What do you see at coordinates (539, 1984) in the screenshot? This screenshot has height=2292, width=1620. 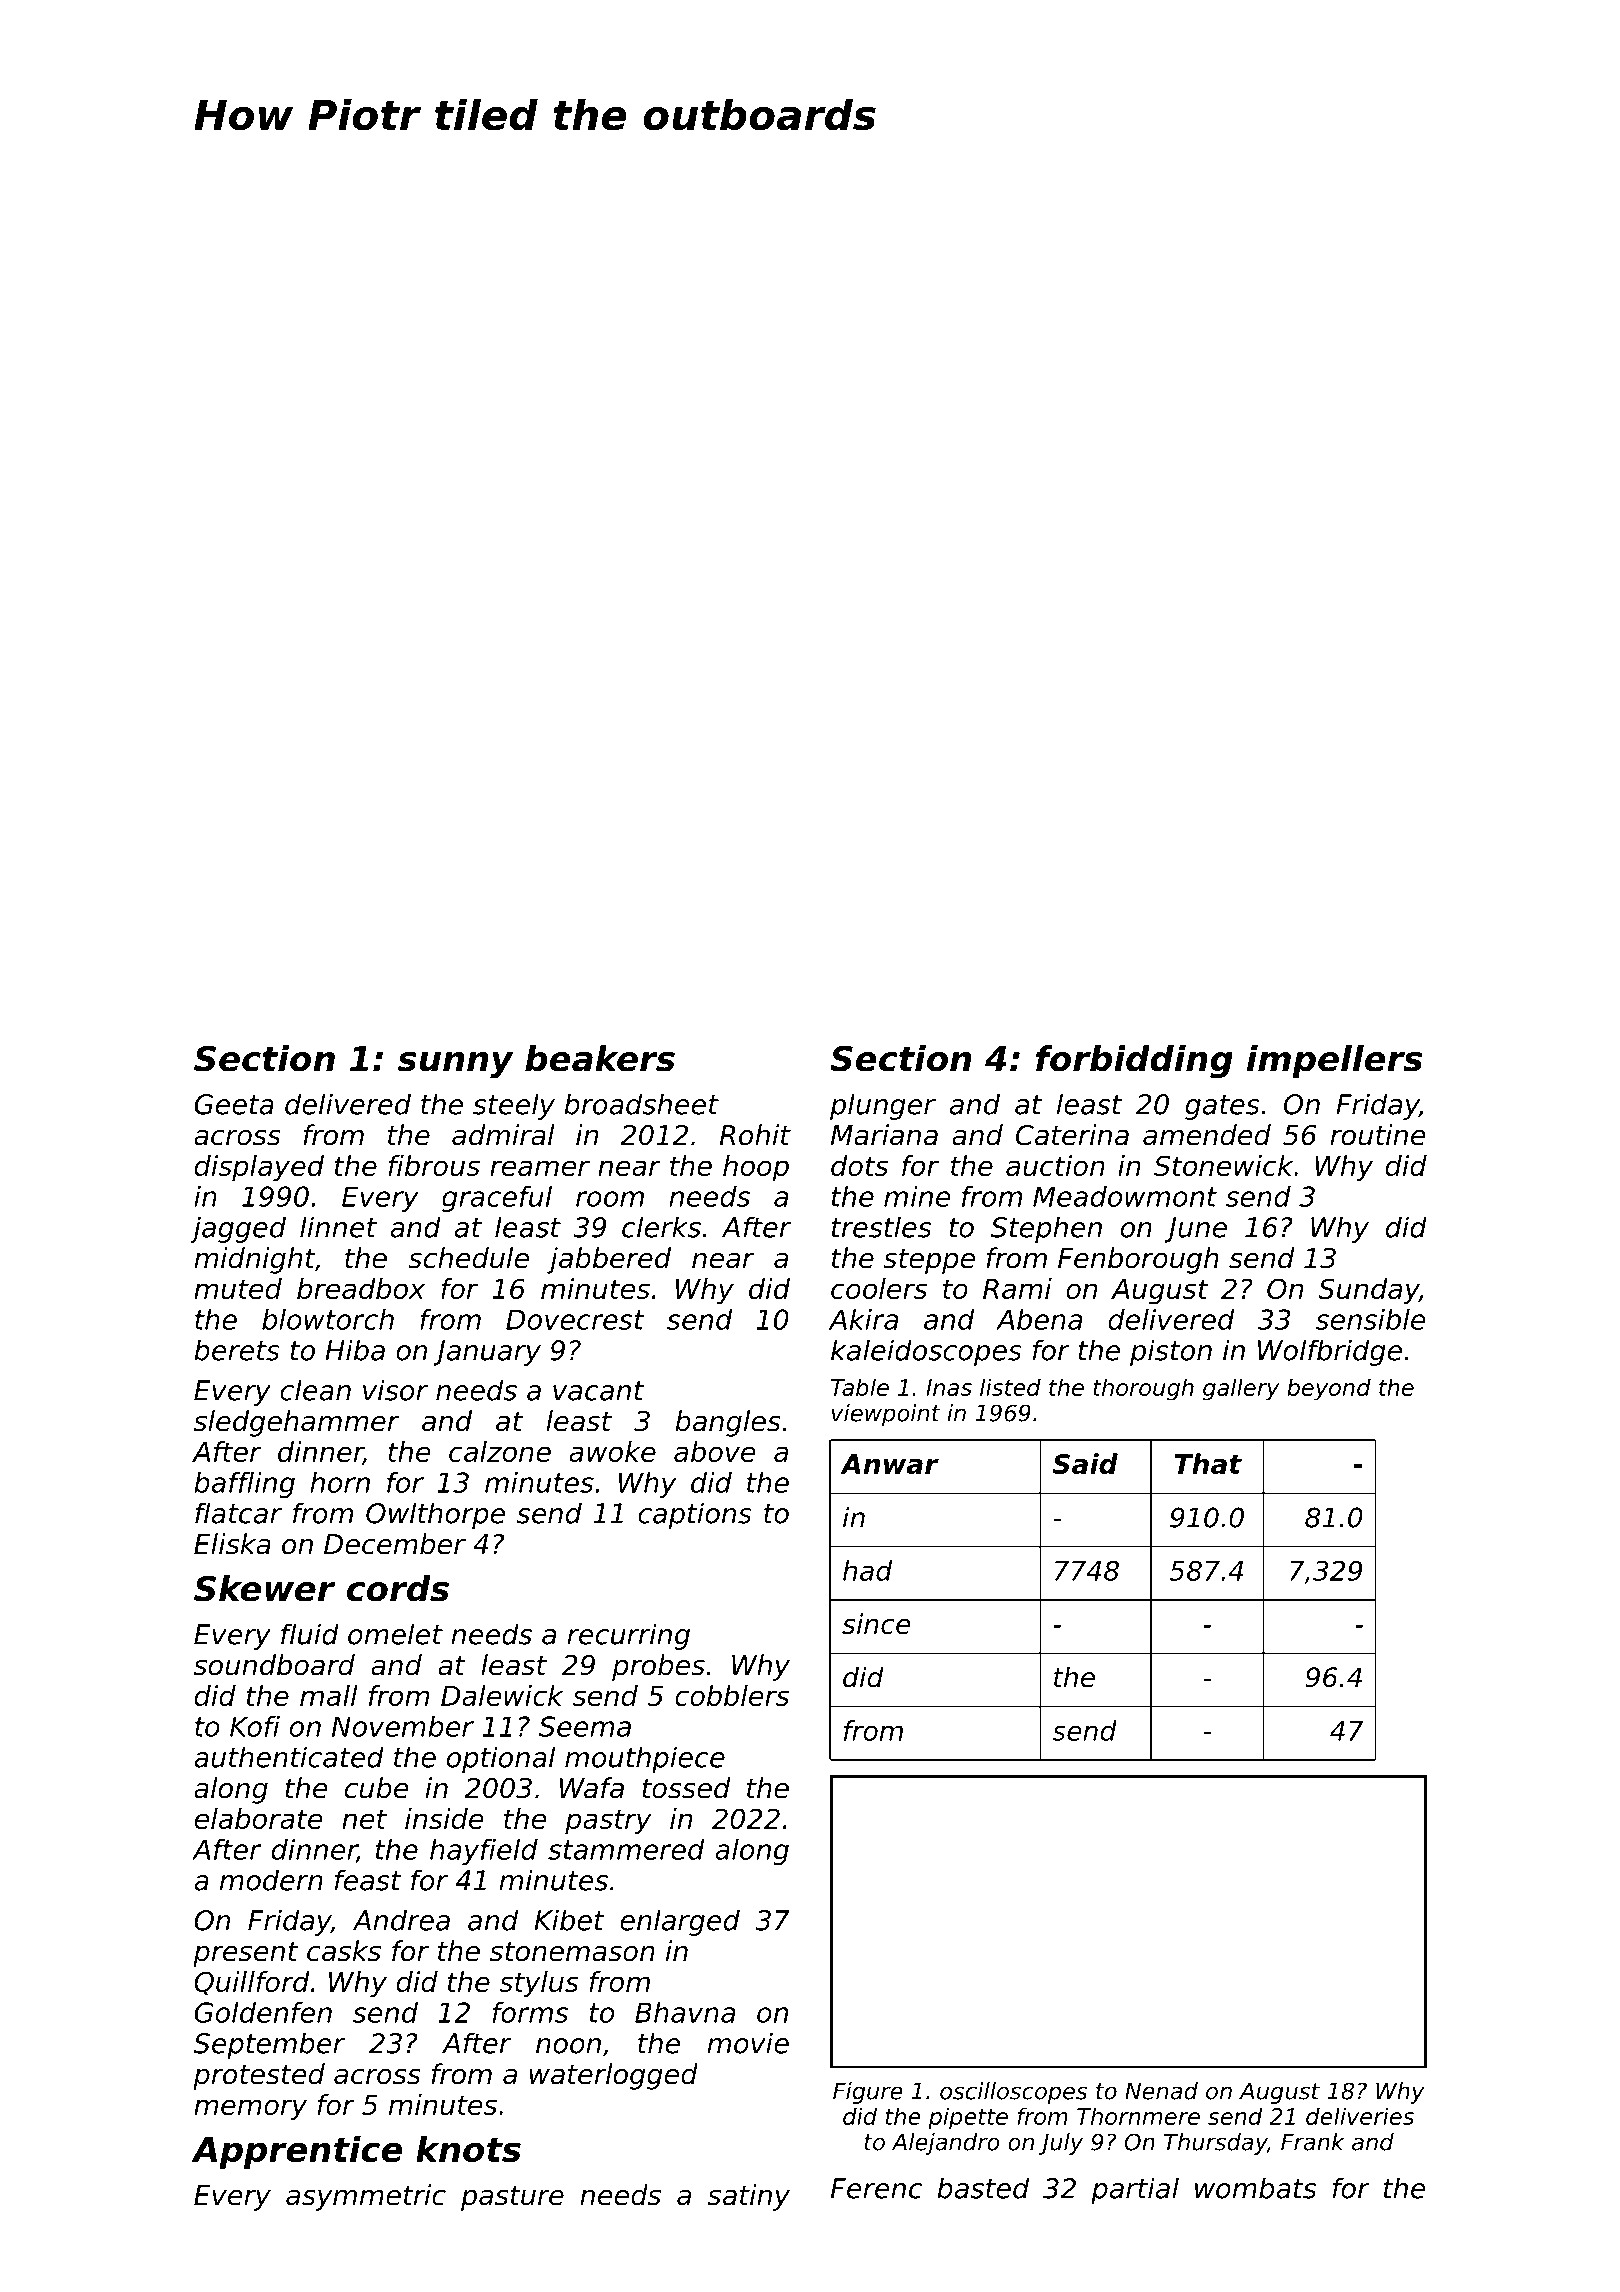 I see `stylus` at bounding box center [539, 1984].
